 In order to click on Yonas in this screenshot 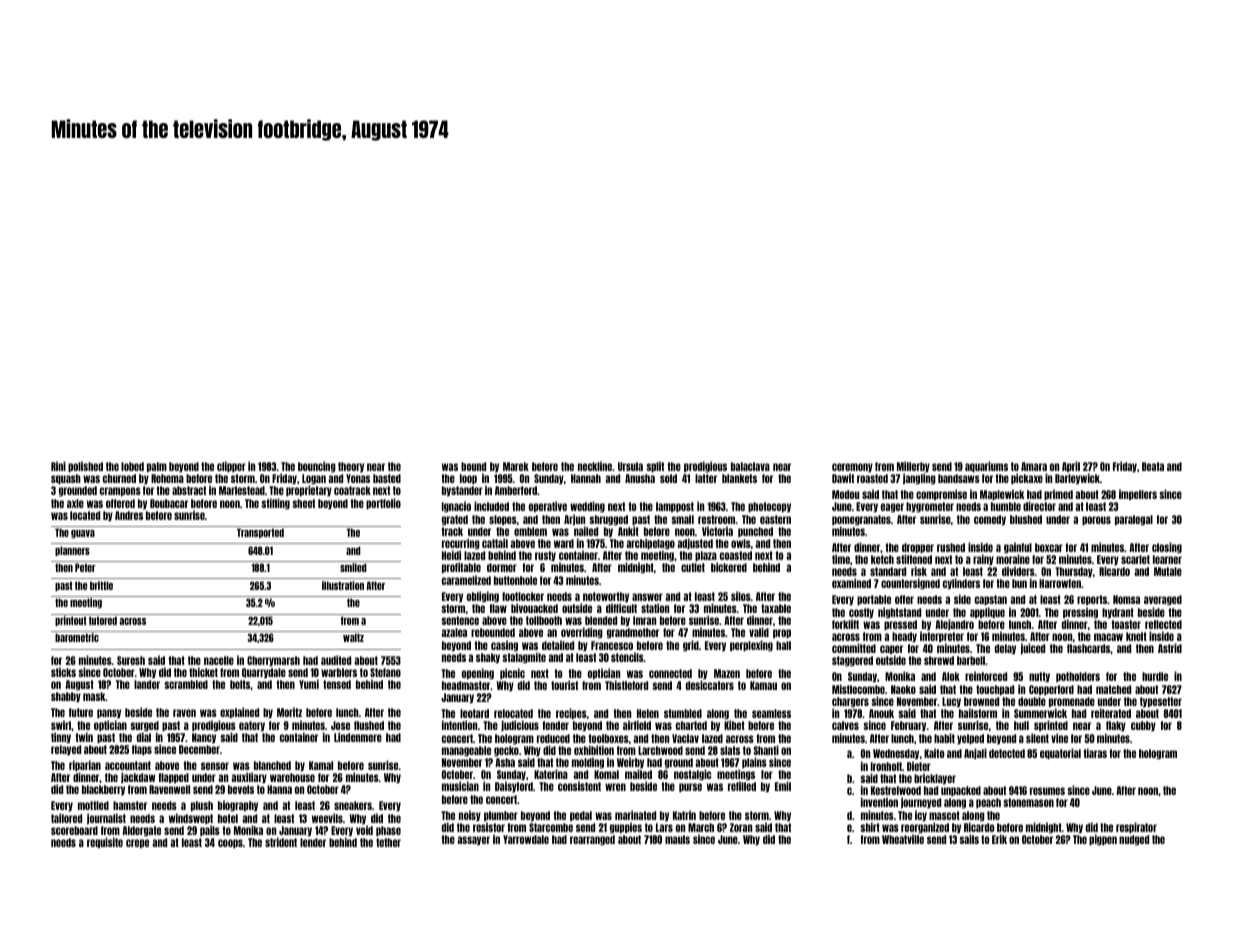, I will do `click(358, 478)`.
